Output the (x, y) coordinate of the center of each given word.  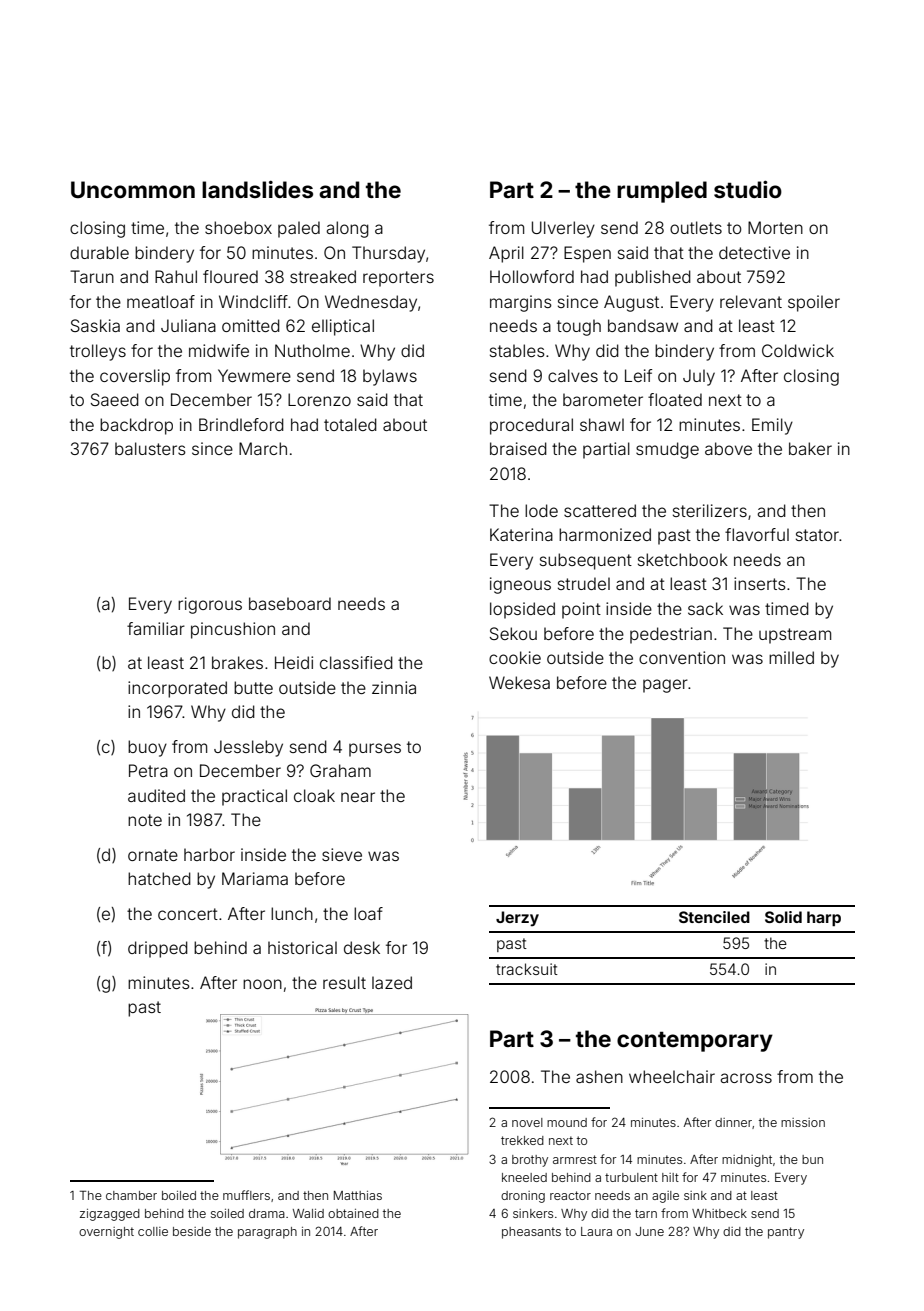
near (358, 797)
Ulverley (563, 229)
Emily (772, 426)
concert (188, 914)
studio (748, 189)
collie (153, 1231)
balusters (150, 448)
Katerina (521, 534)
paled (299, 229)
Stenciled (714, 917)
